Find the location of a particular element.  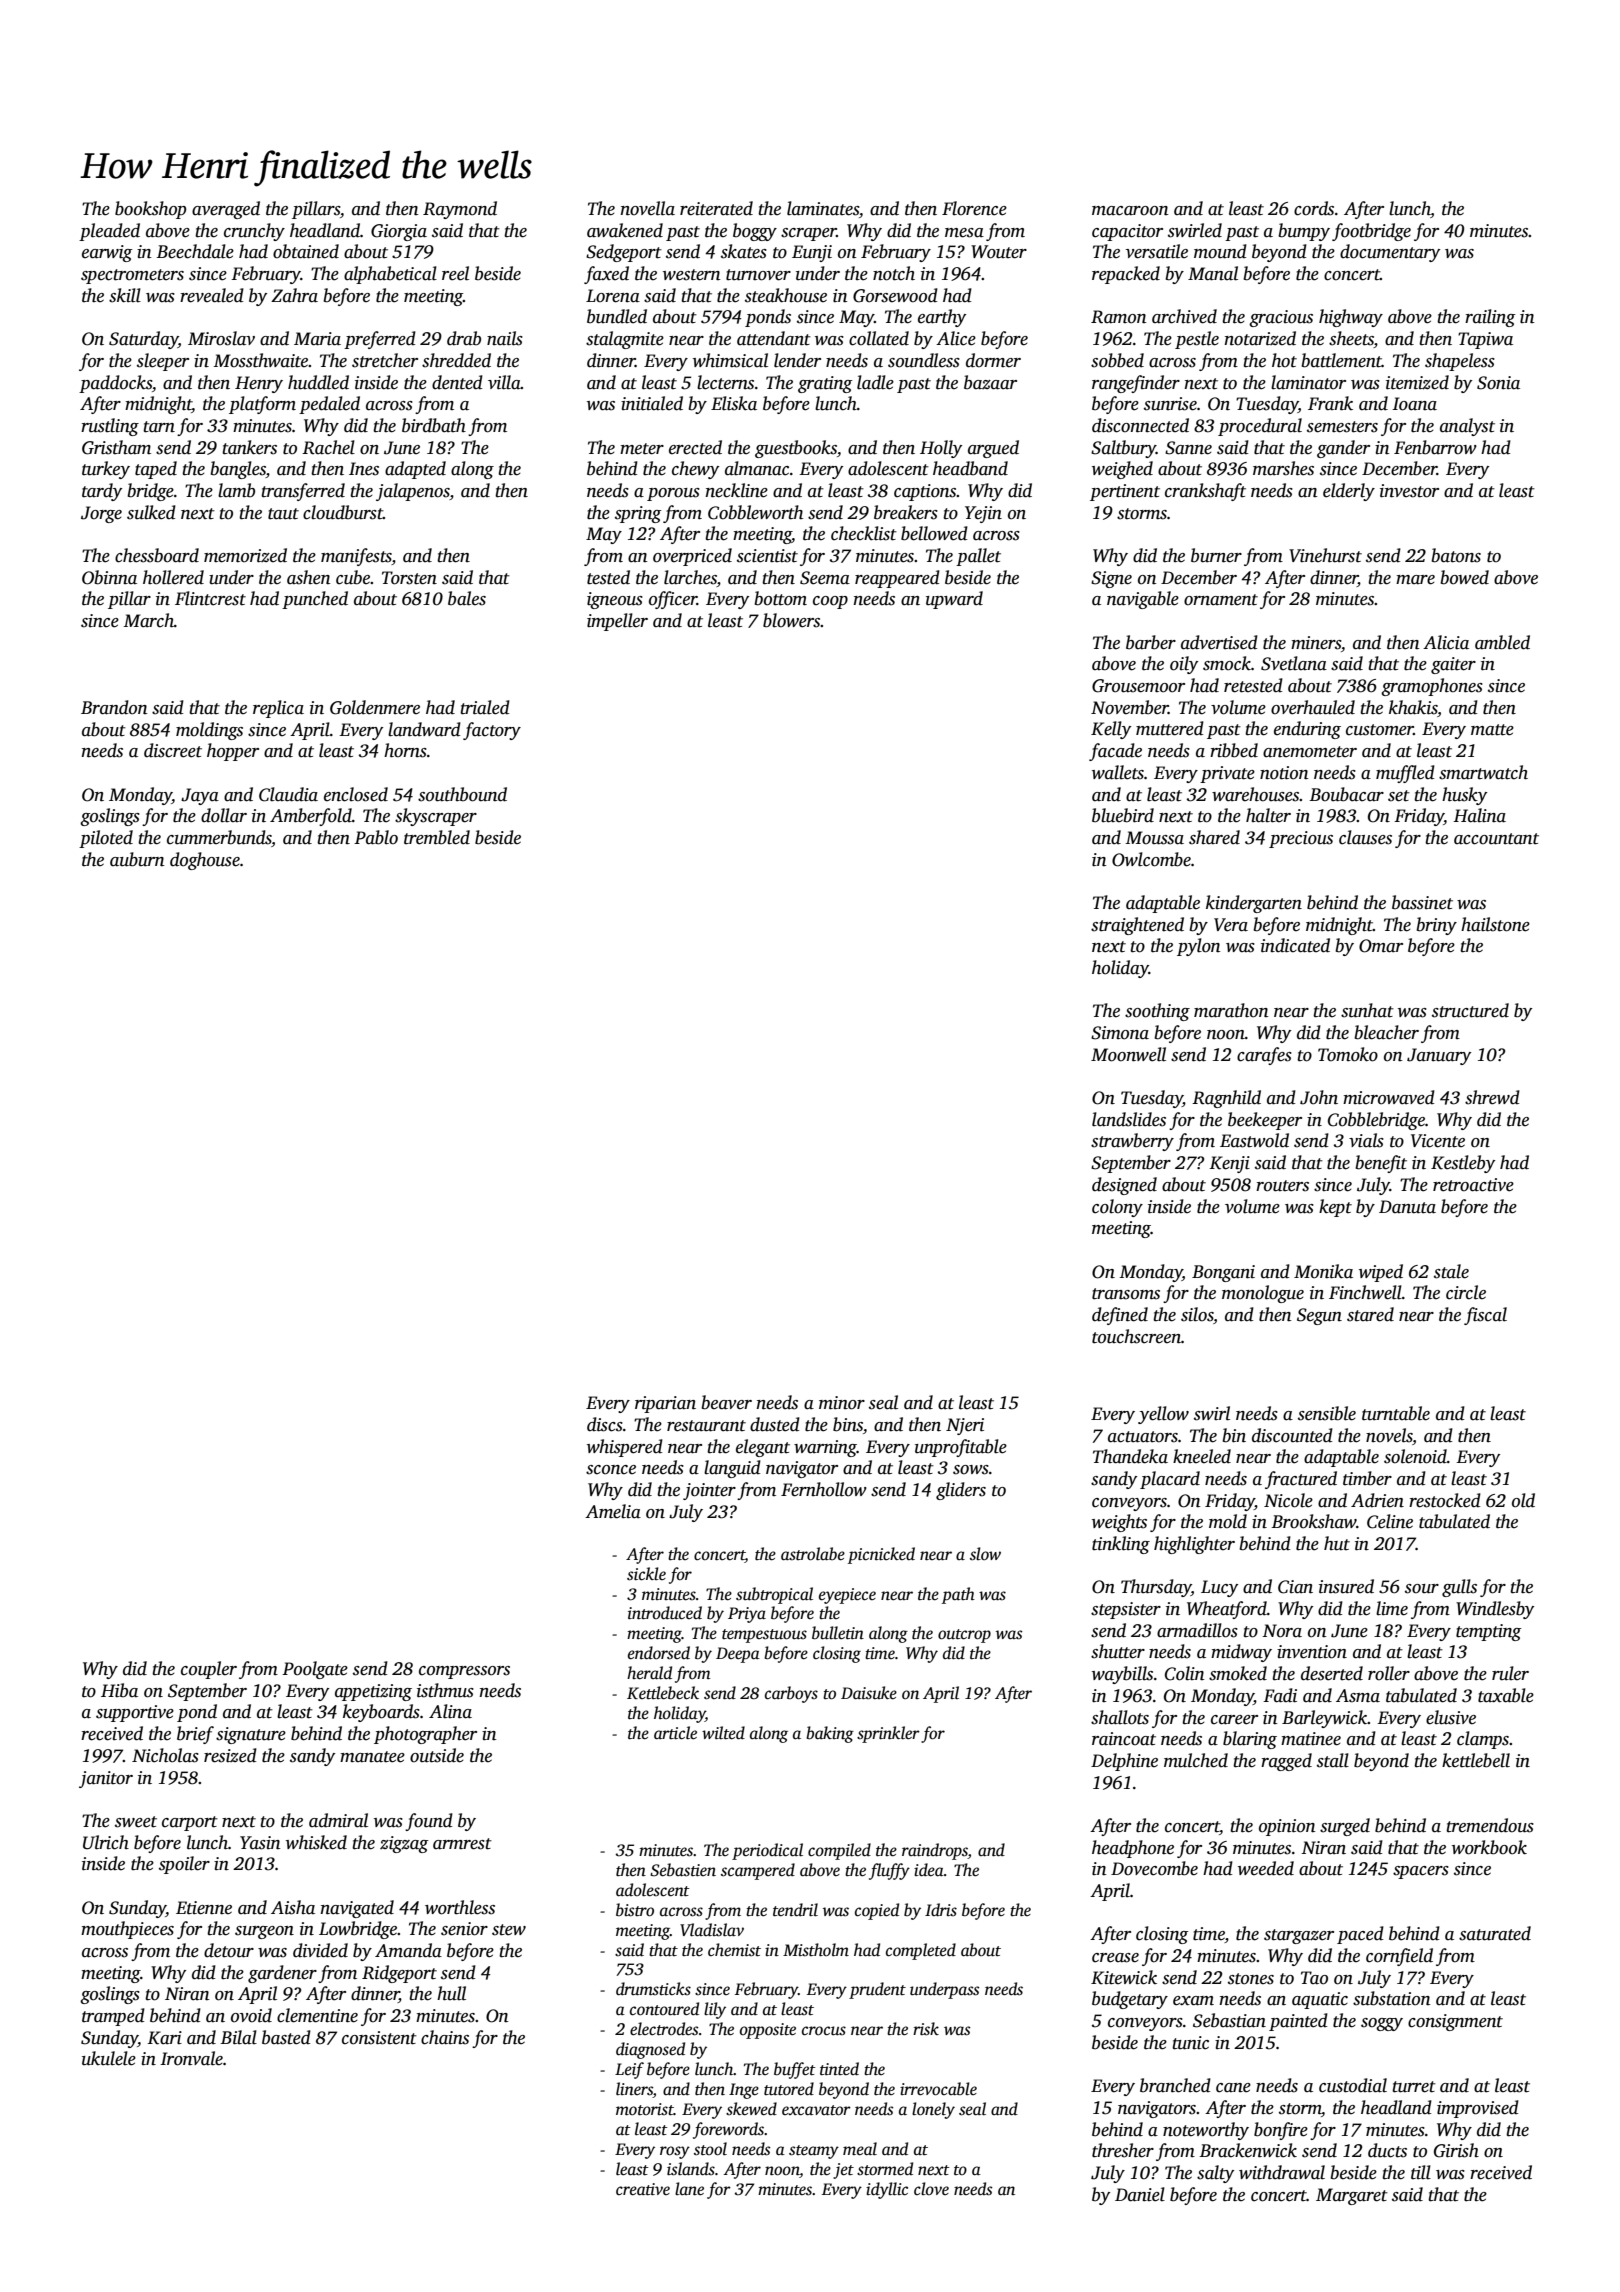

Giorgia is located at coordinates (399, 232).
